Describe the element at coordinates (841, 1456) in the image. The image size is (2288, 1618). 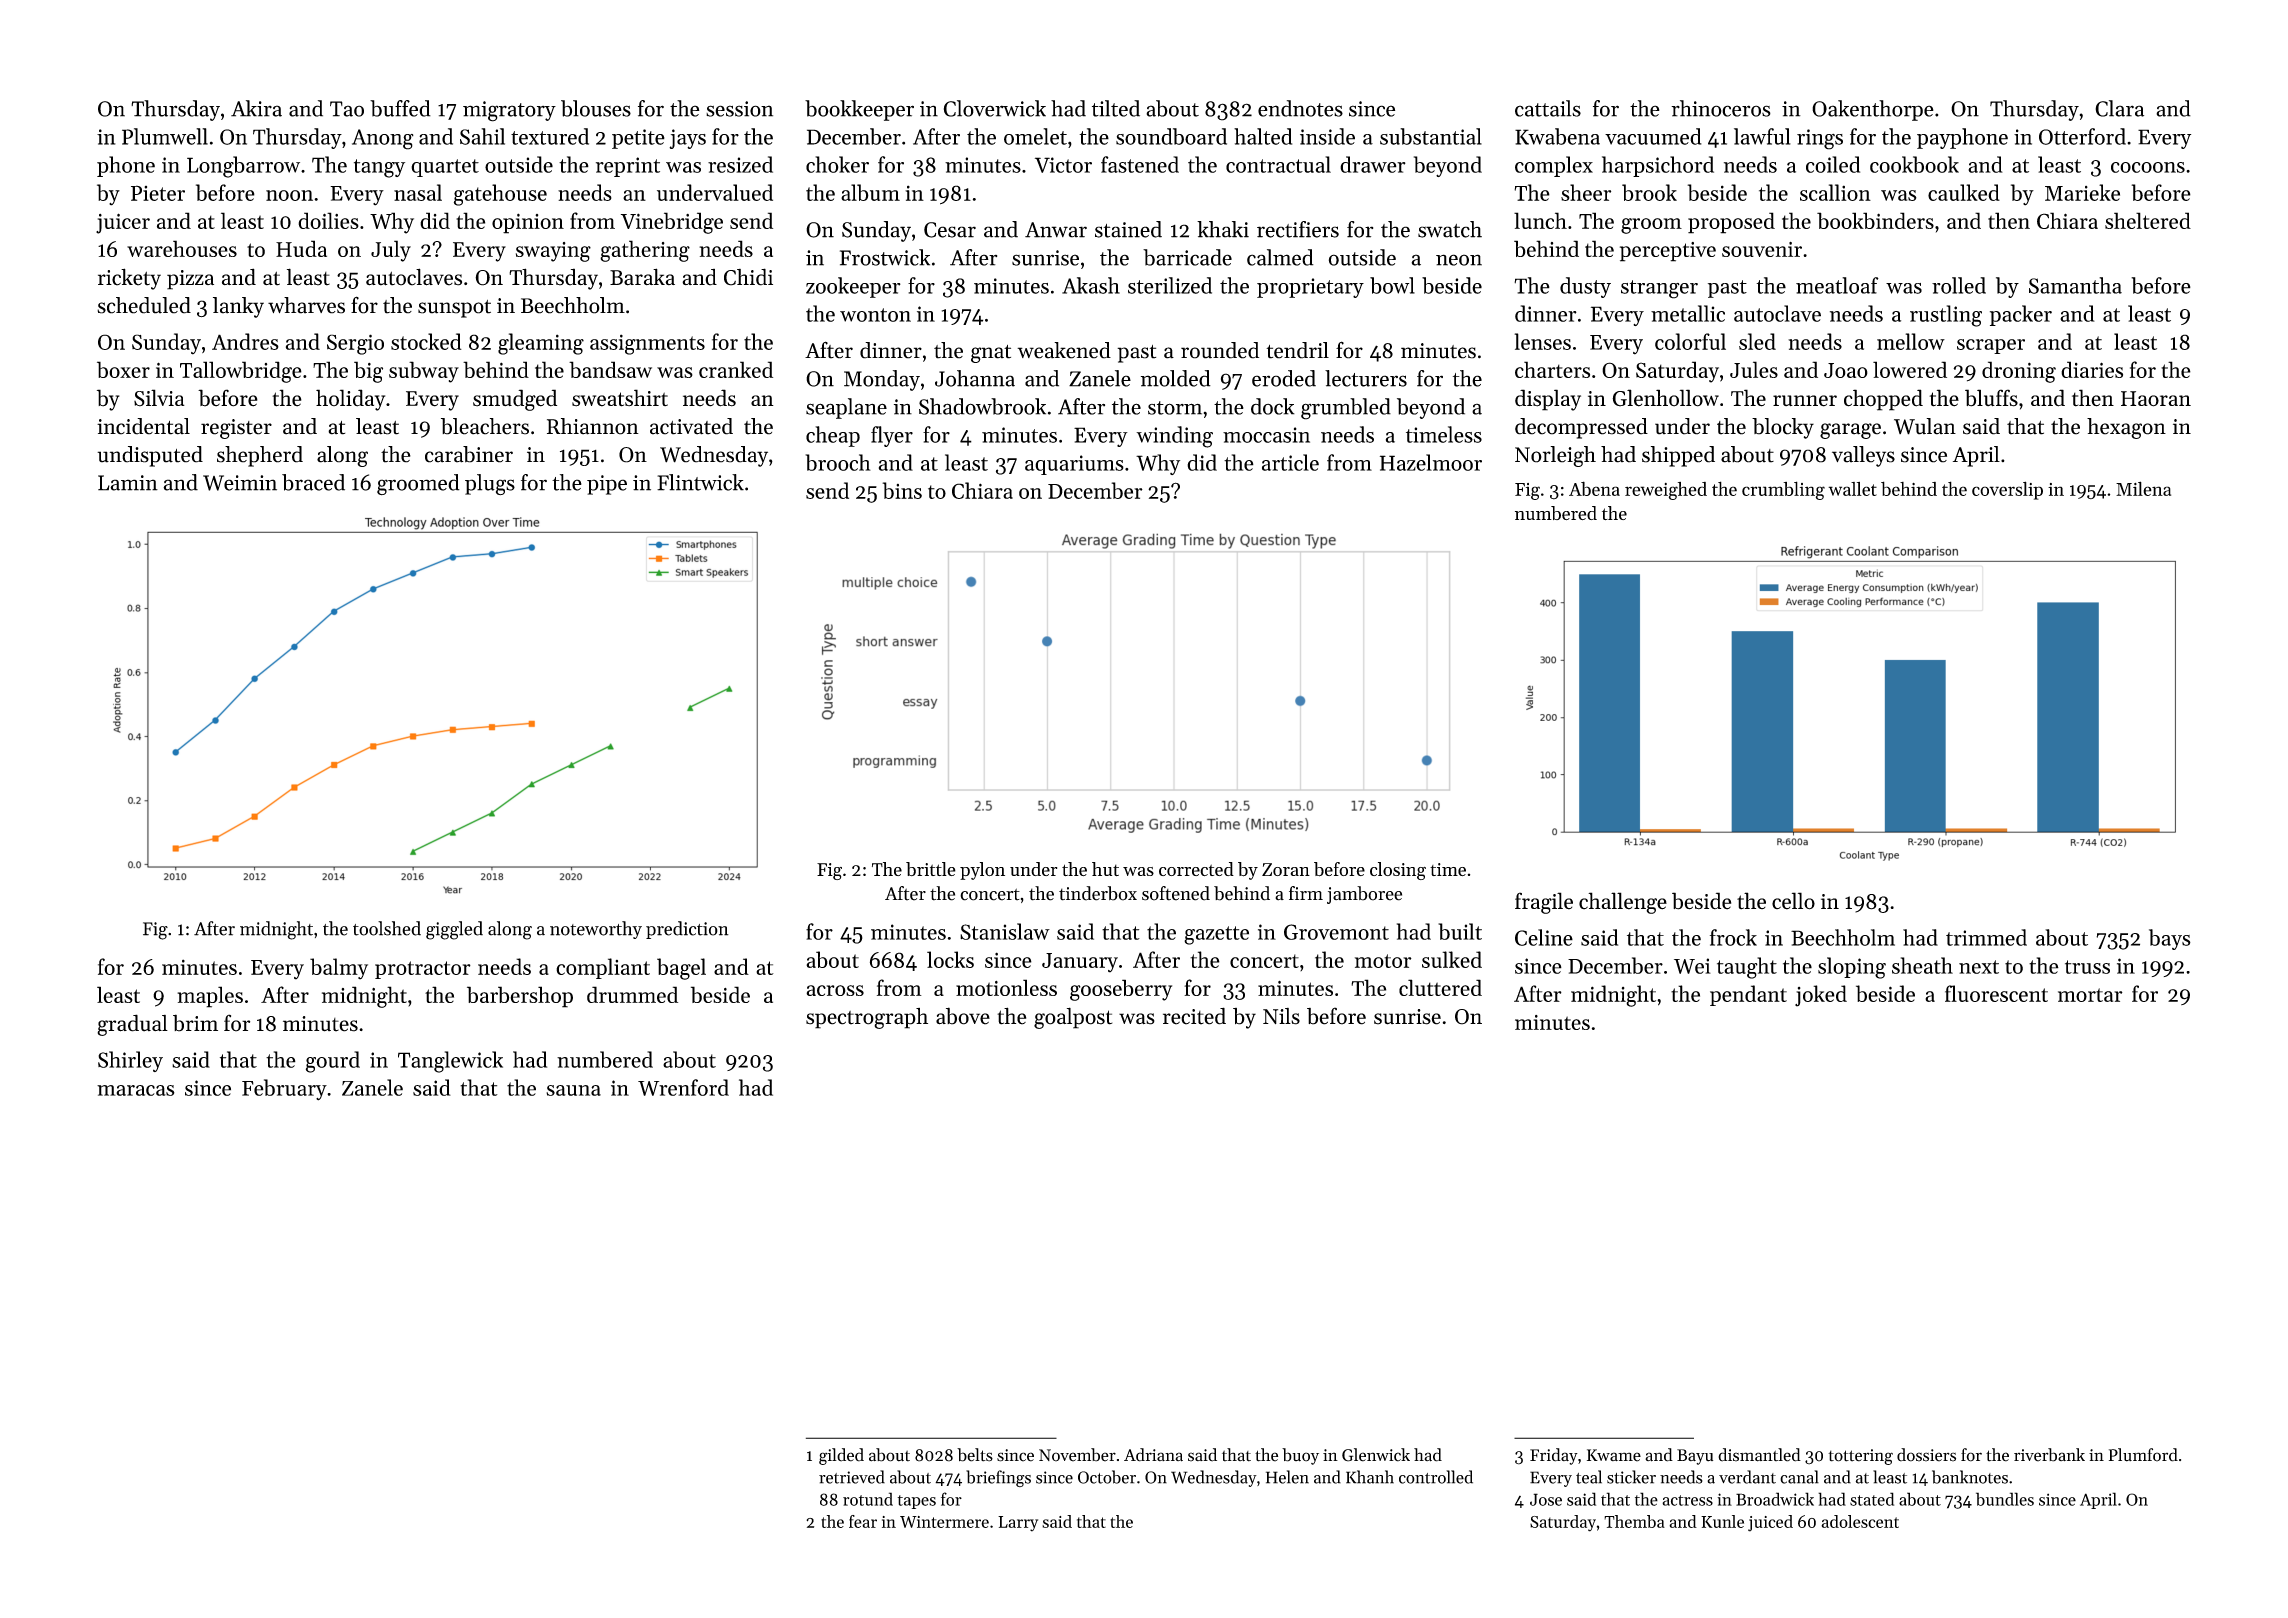
I see `gilded` at that location.
